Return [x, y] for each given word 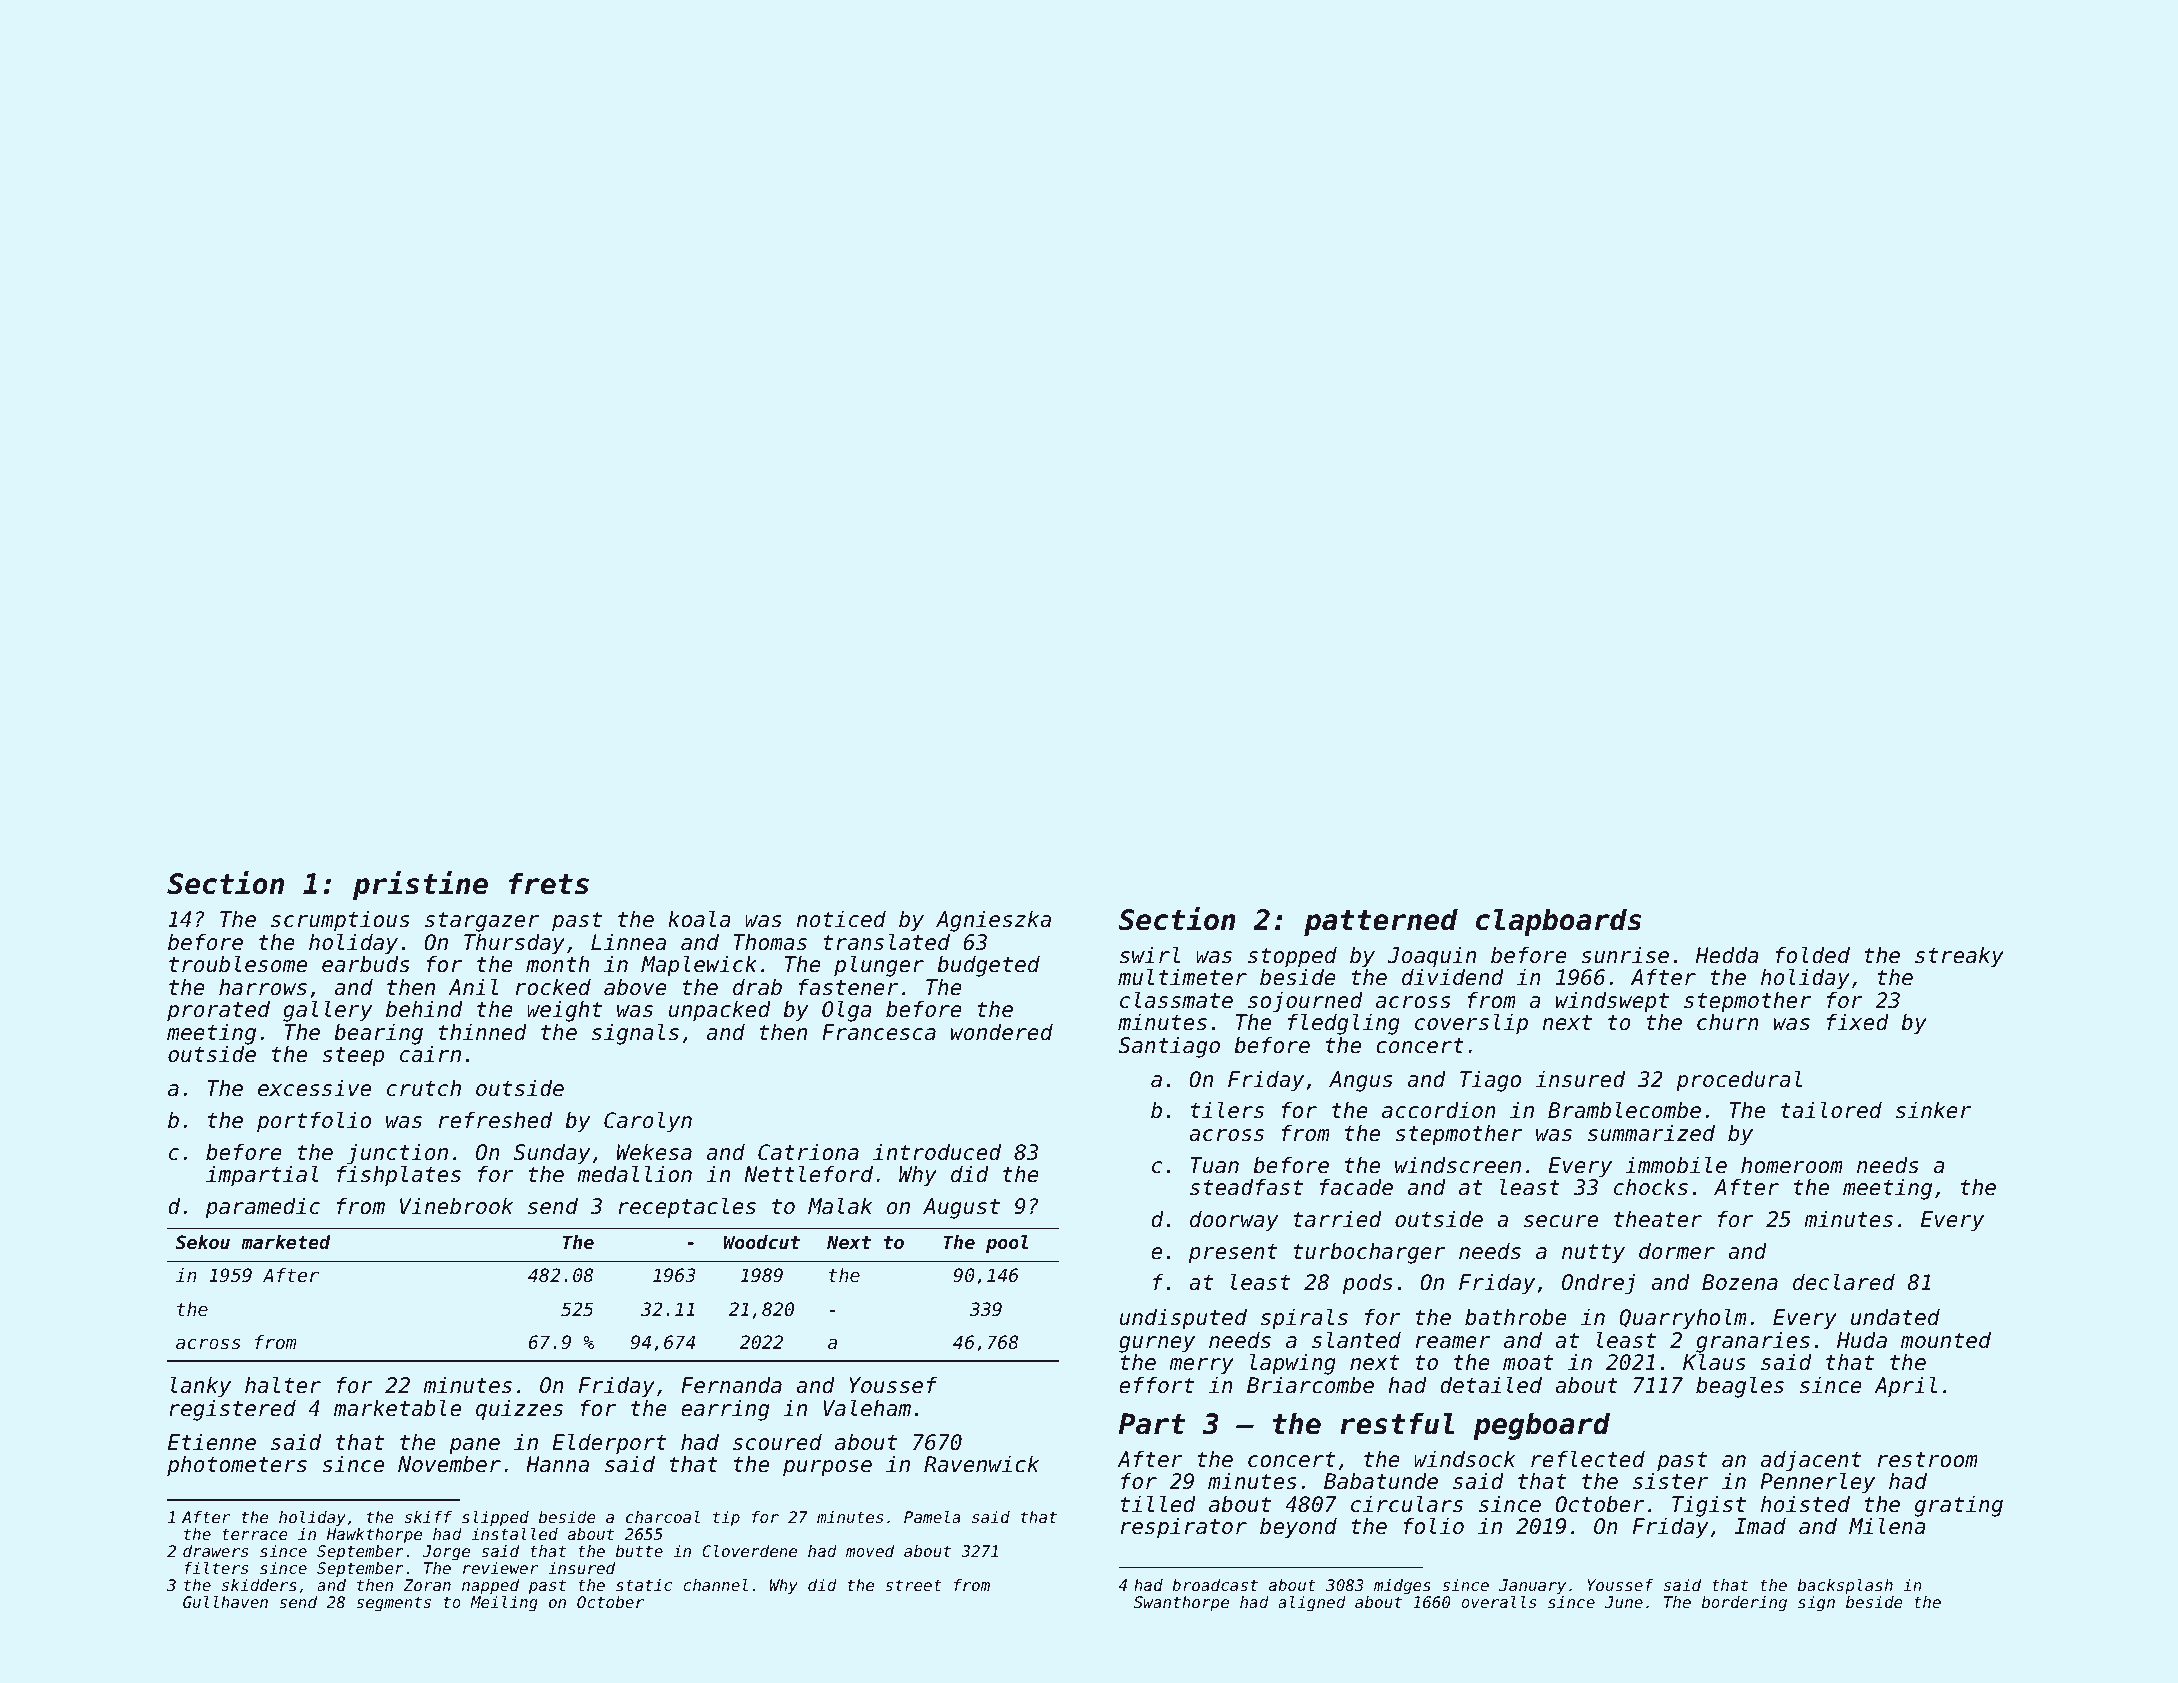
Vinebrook [456, 1206]
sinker [1934, 1110]
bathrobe [1516, 1317]
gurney [1157, 1344]
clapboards [1559, 922]
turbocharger [1369, 1253]
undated [1895, 1317]
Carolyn [648, 1122]
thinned [482, 1032]
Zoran [427, 1585]
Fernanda [731, 1385]
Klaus [1714, 1362]
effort [1156, 1385]
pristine [420, 885]
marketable [397, 1408]
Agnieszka [993, 921]
